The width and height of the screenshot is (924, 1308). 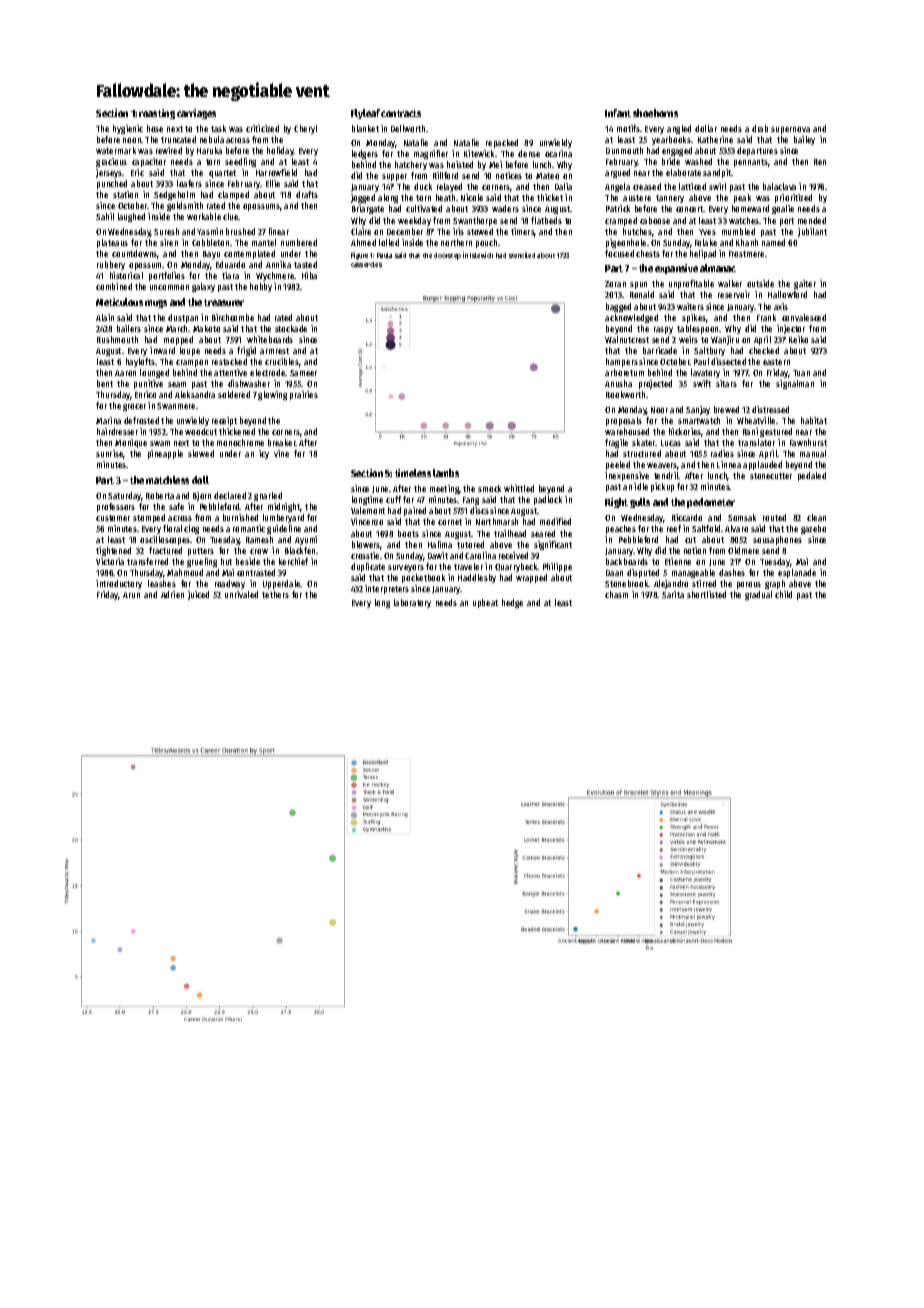 I want to click on sandpit, so click(x=717, y=173).
